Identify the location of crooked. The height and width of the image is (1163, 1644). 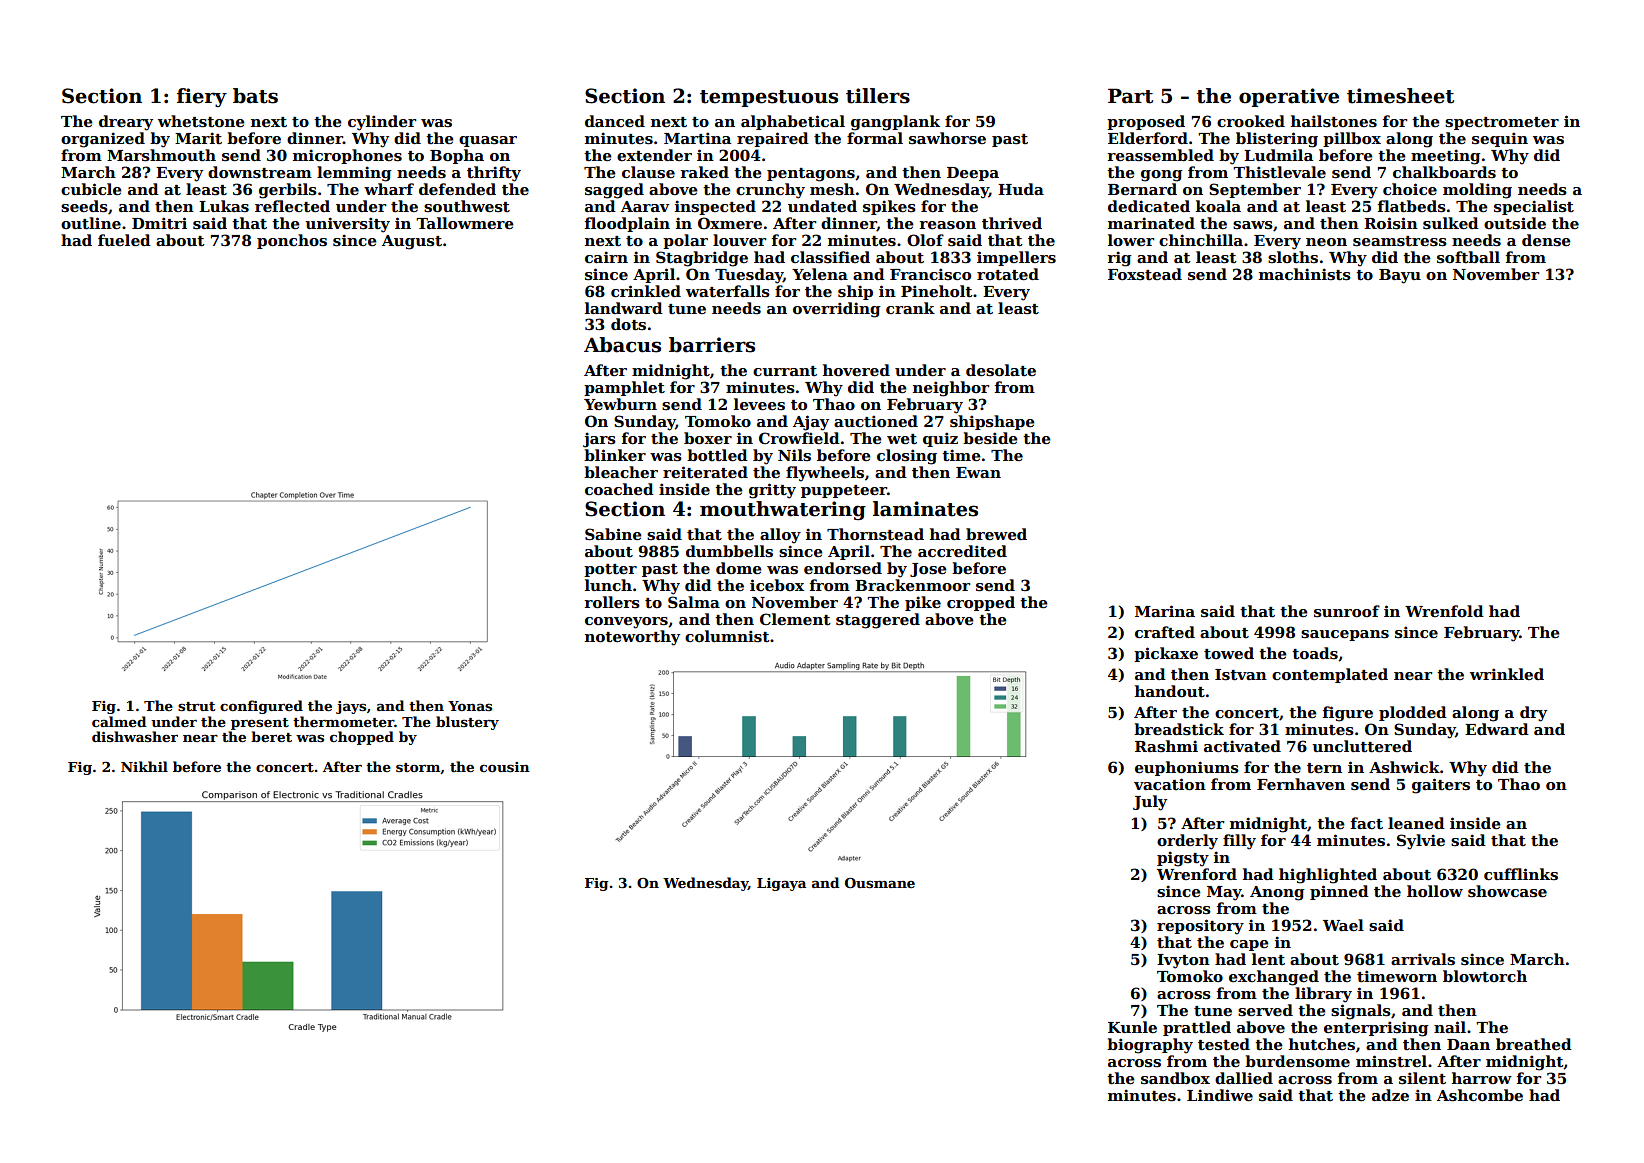
(1251, 121).
